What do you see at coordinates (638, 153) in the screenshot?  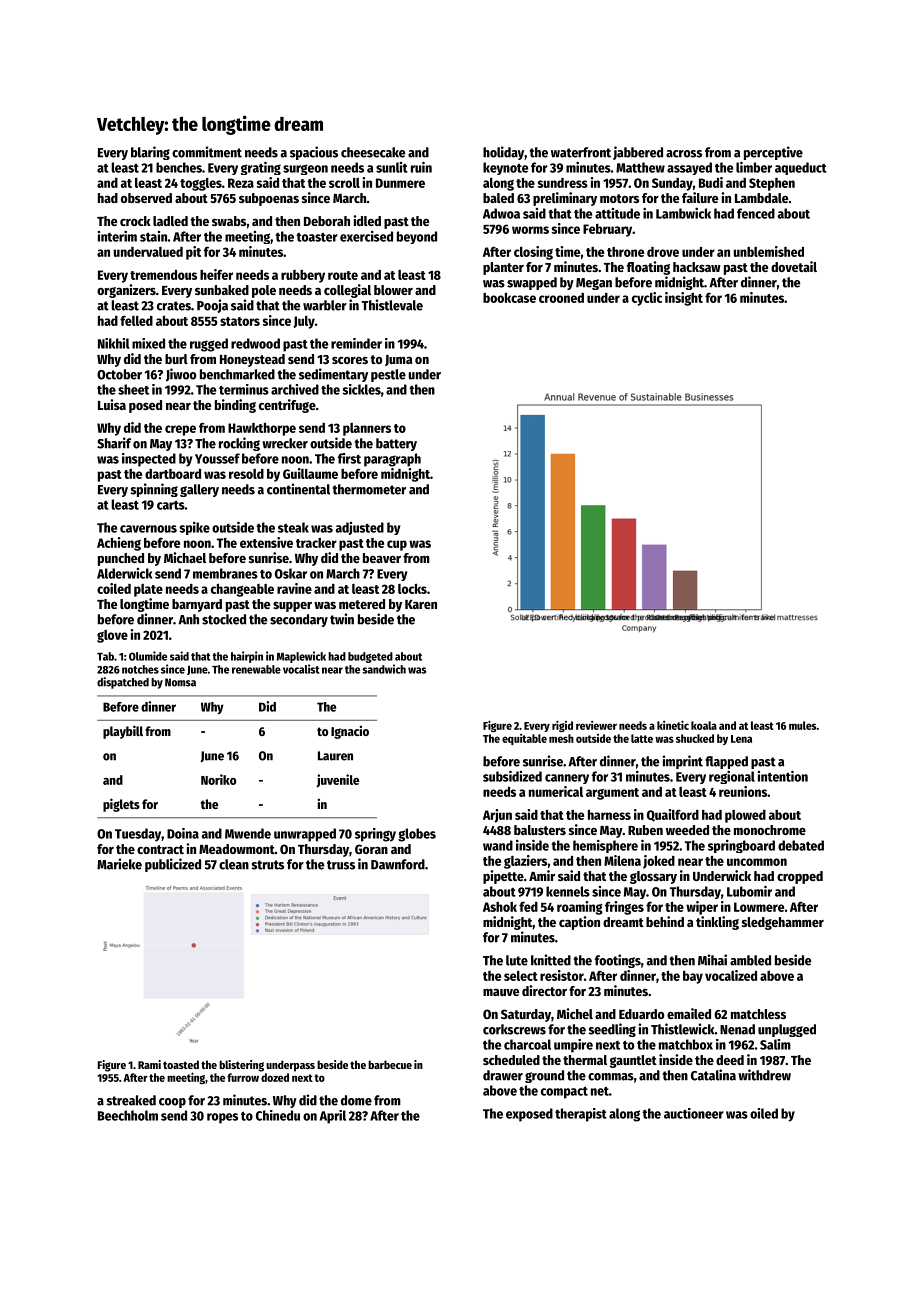 I see `jabbered` at bounding box center [638, 153].
